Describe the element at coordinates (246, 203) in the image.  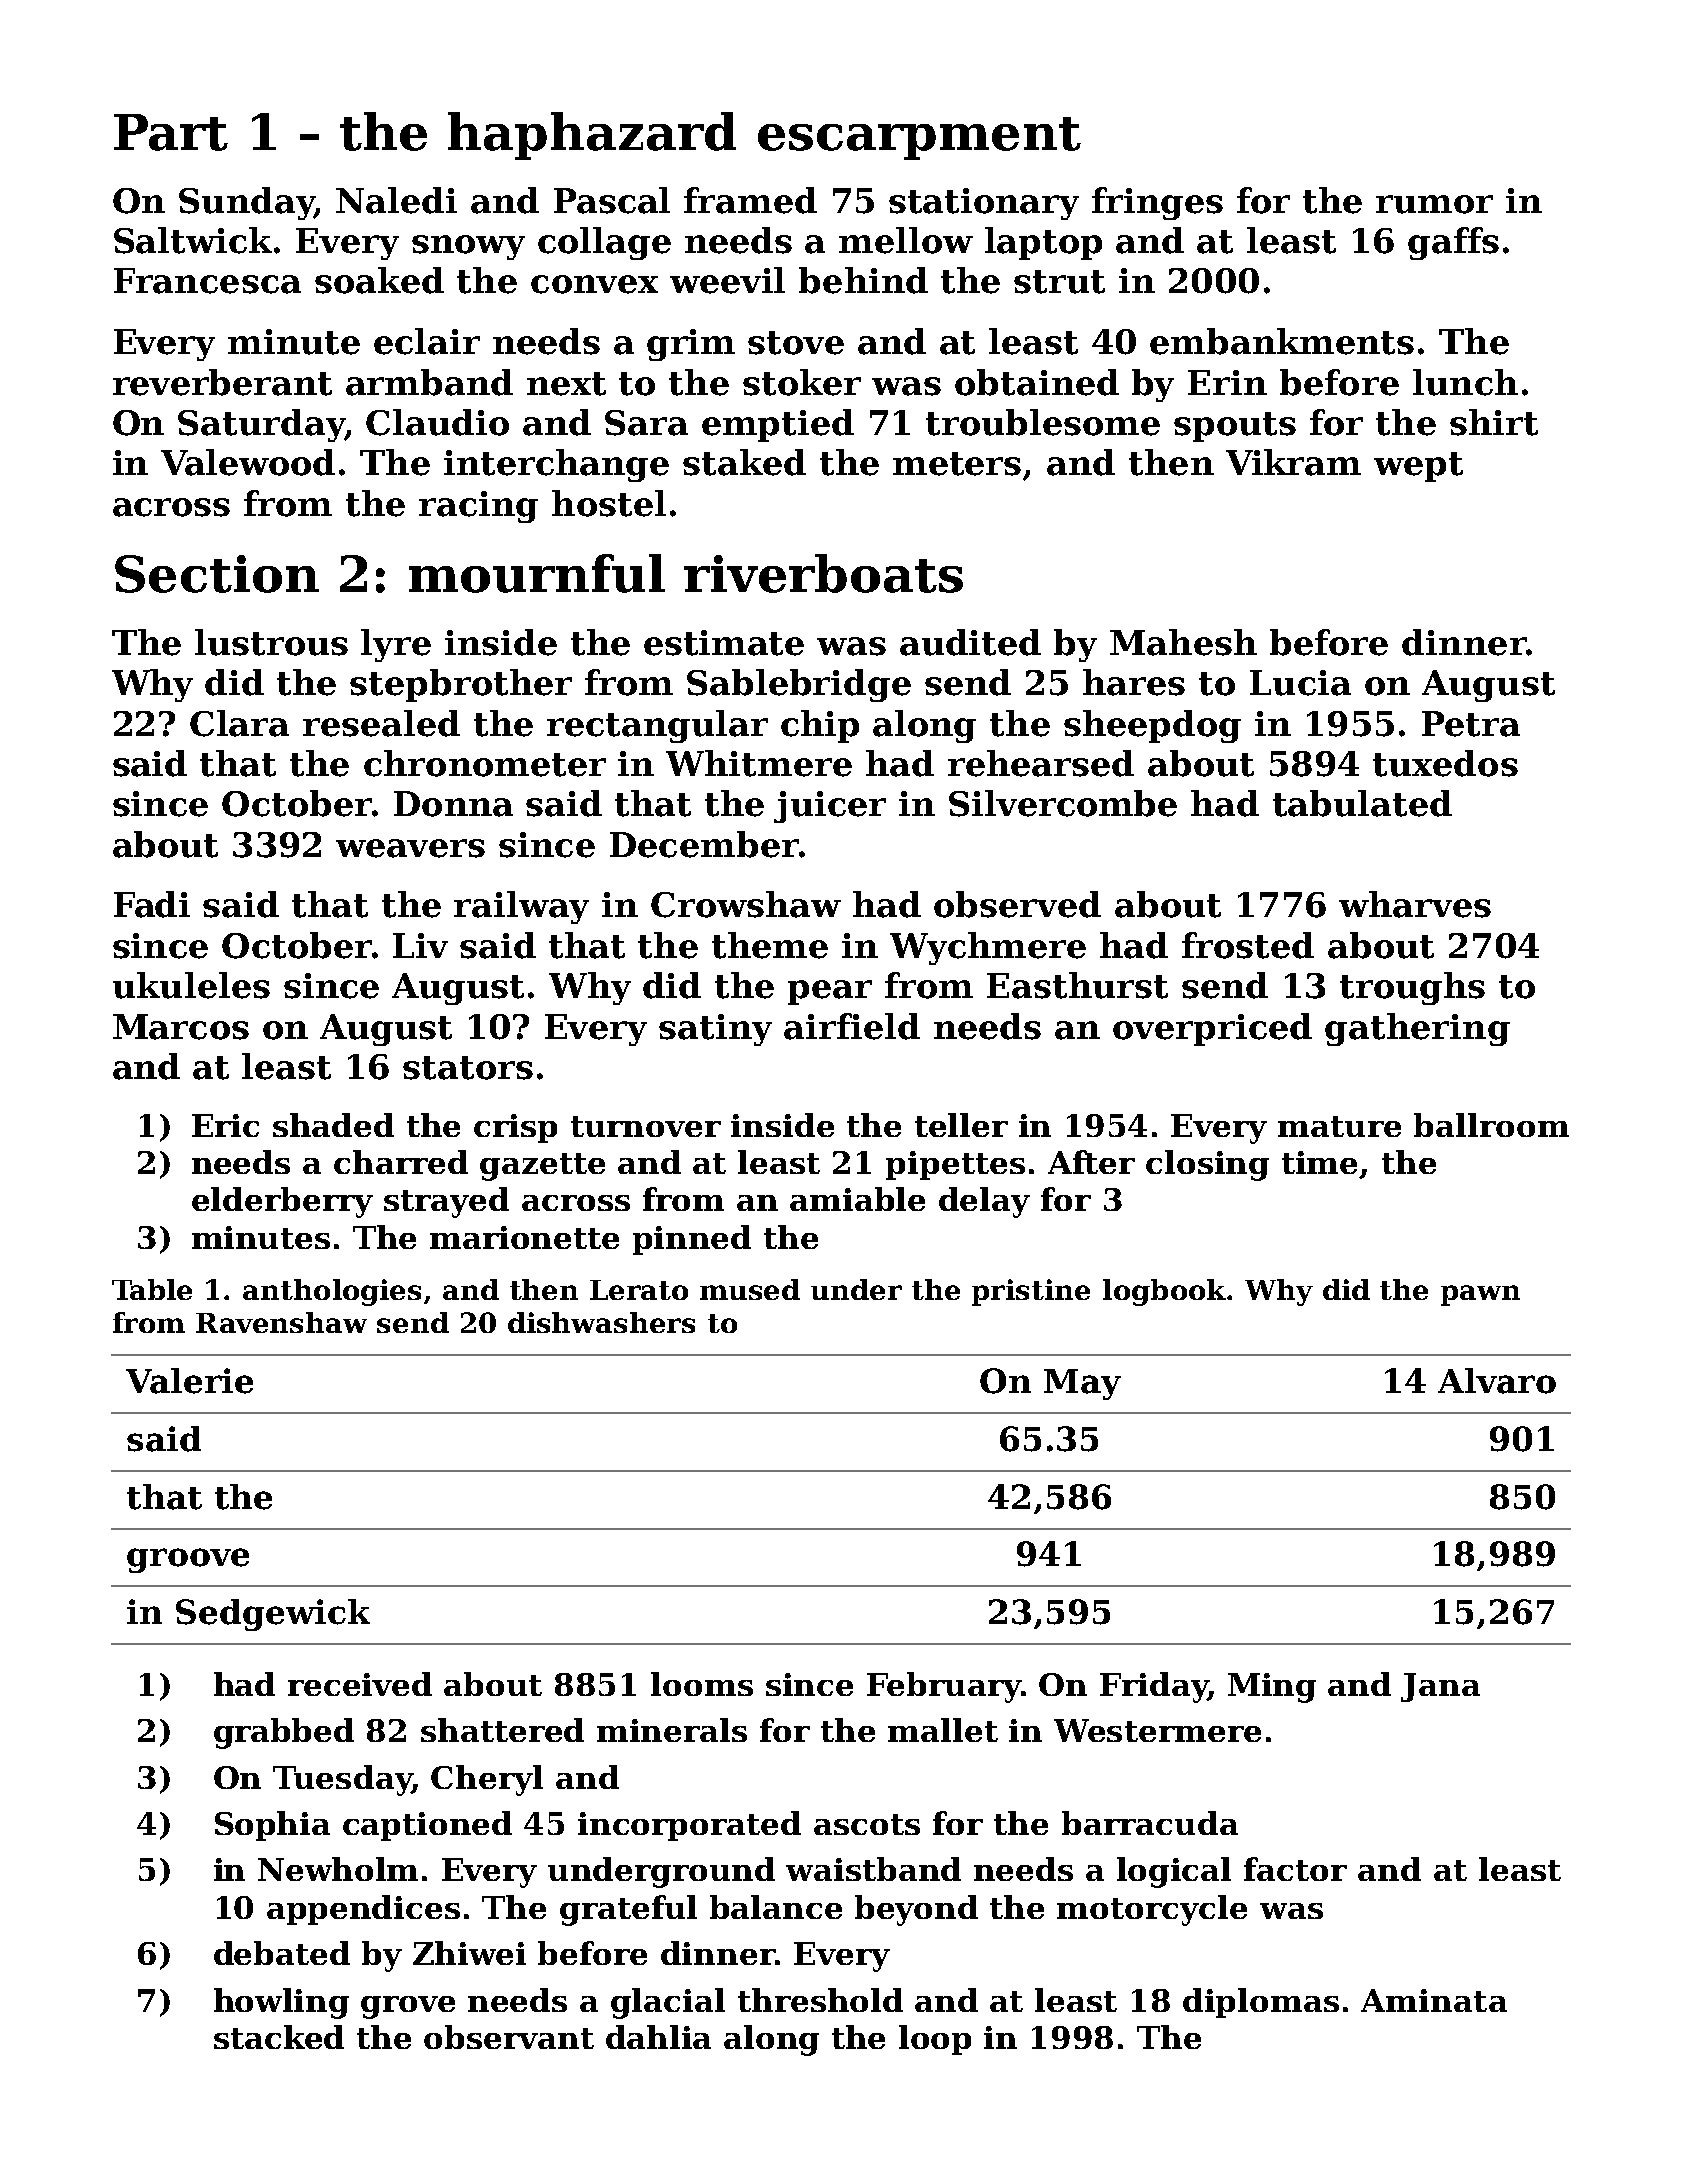
I see `Sunday` at that location.
